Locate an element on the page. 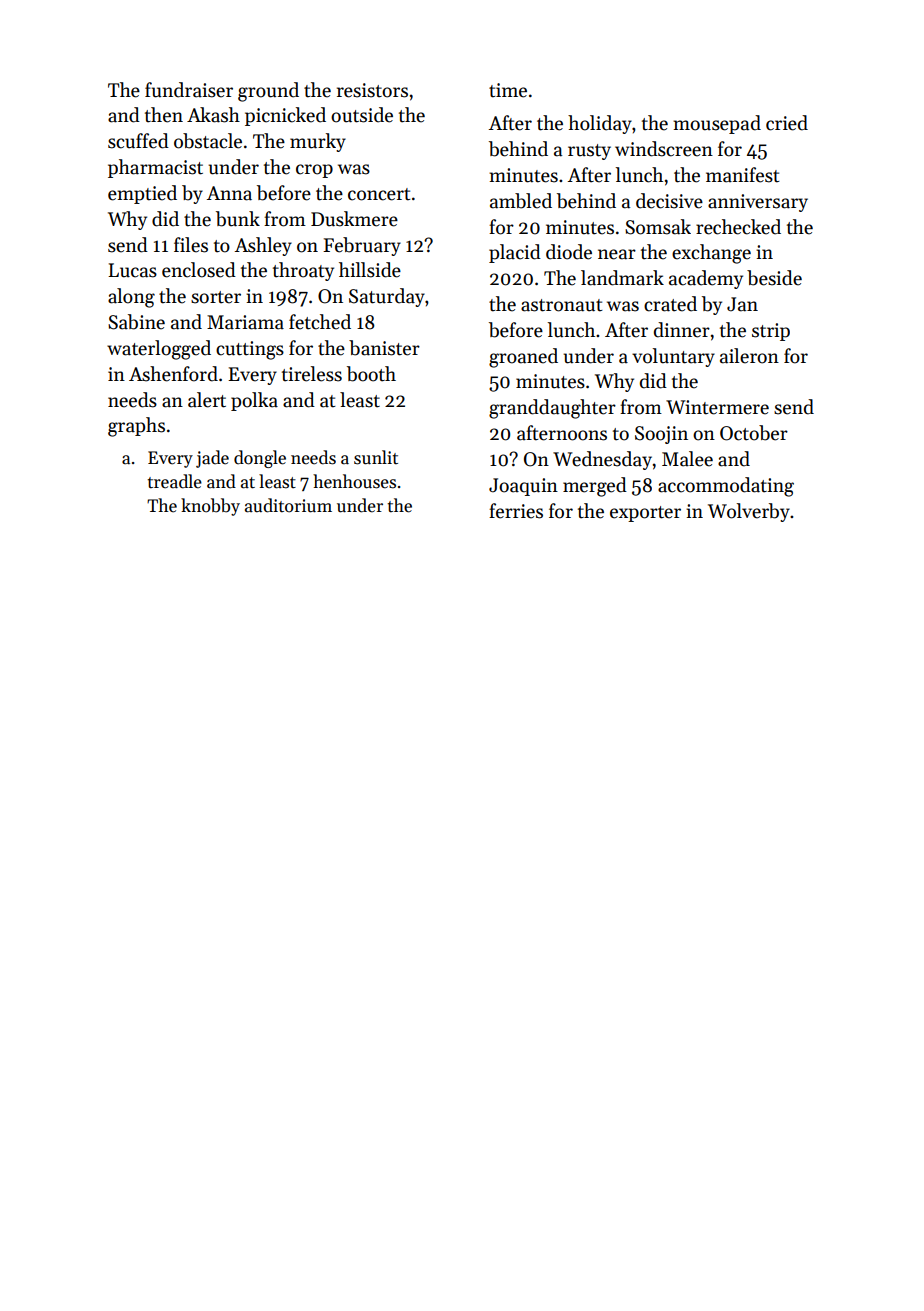 This page has width=924, height=1311. voluntary is located at coordinates (673, 357).
